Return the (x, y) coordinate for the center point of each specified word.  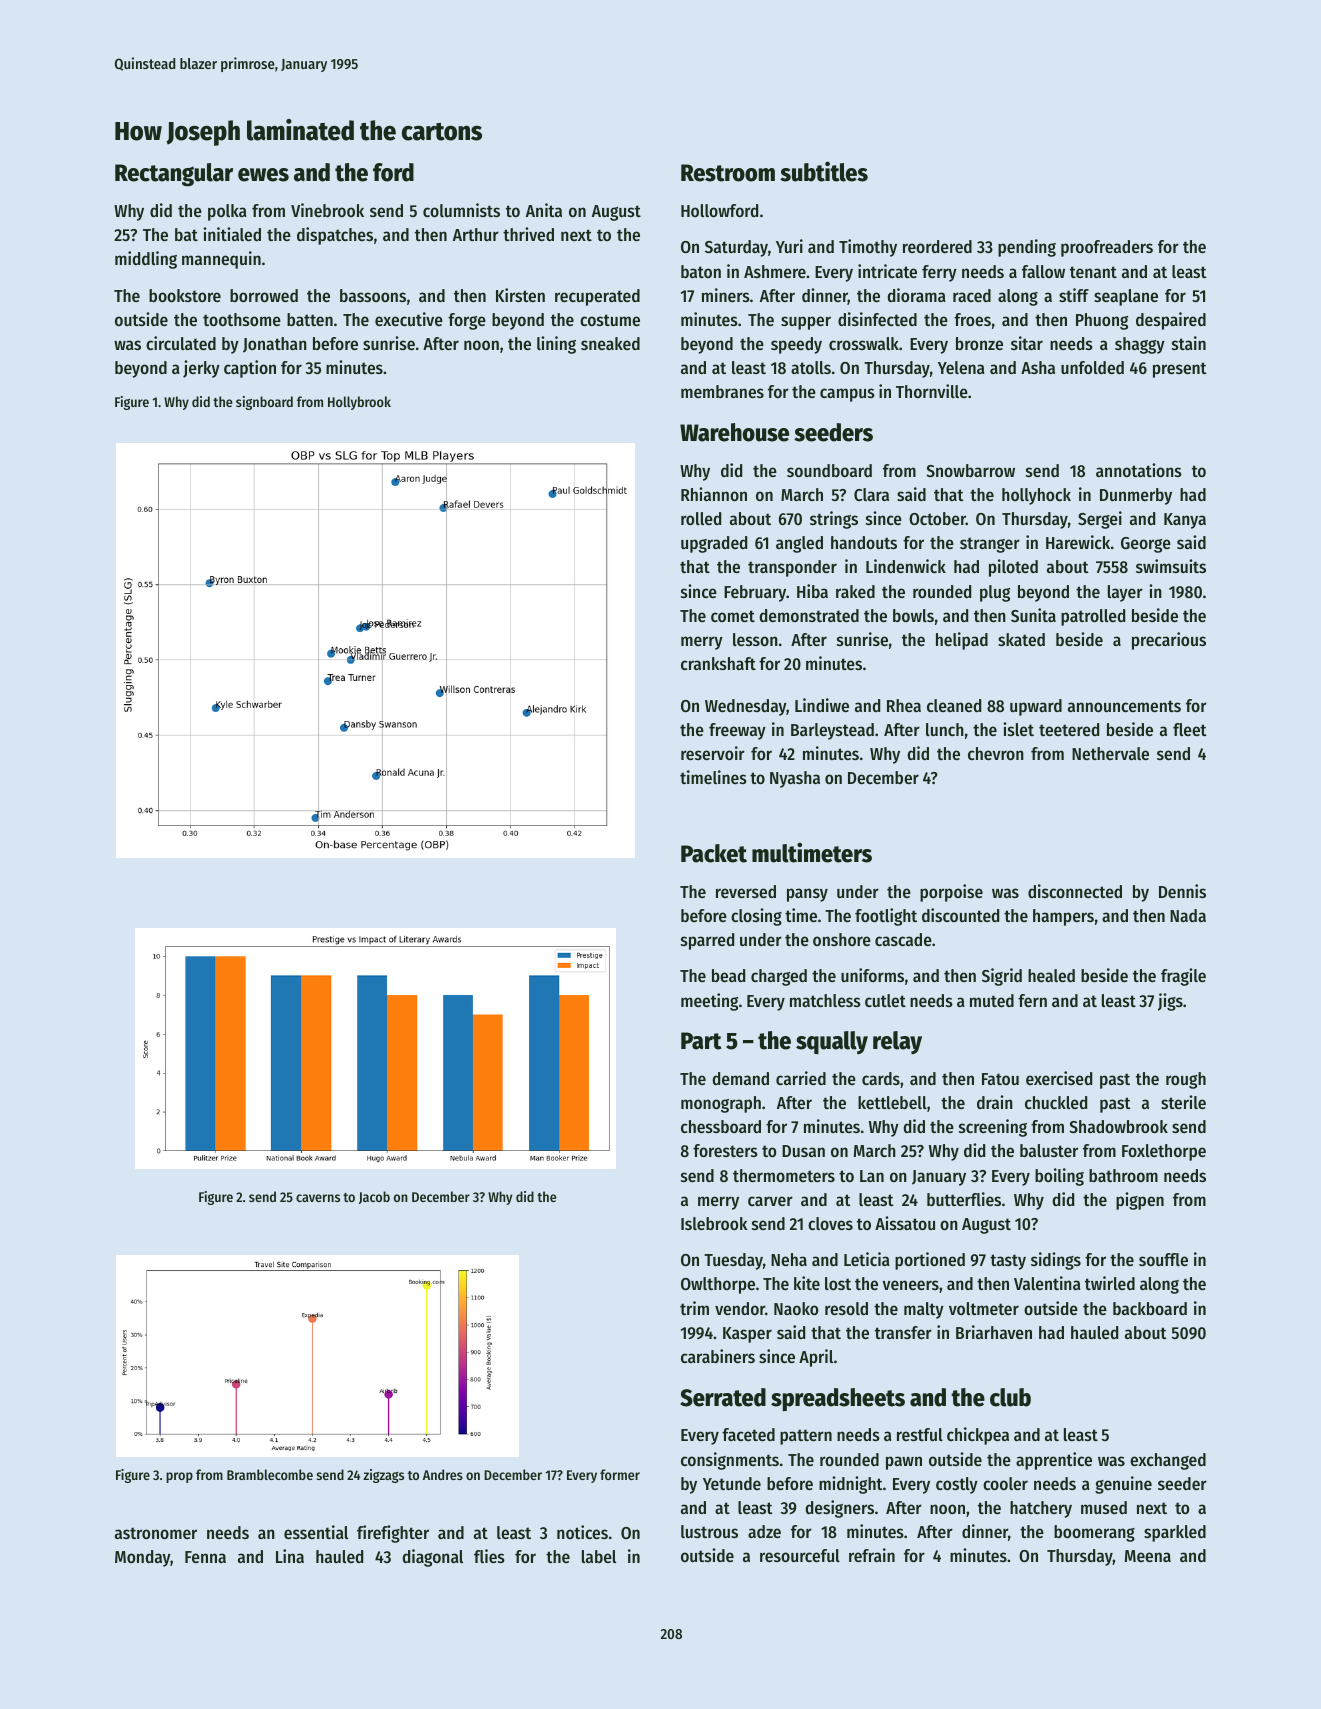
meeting (709, 1002)
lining (556, 345)
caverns (318, 1198)
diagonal (432, 1558)
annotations (1139, 470)
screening (993, 1128)
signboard (264, 403)
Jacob (374, 1197)
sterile (1183, 1102)
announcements (1124, 706)
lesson (755, 639)
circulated (181, 343)
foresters (725, 1150)
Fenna (205, 1557)
